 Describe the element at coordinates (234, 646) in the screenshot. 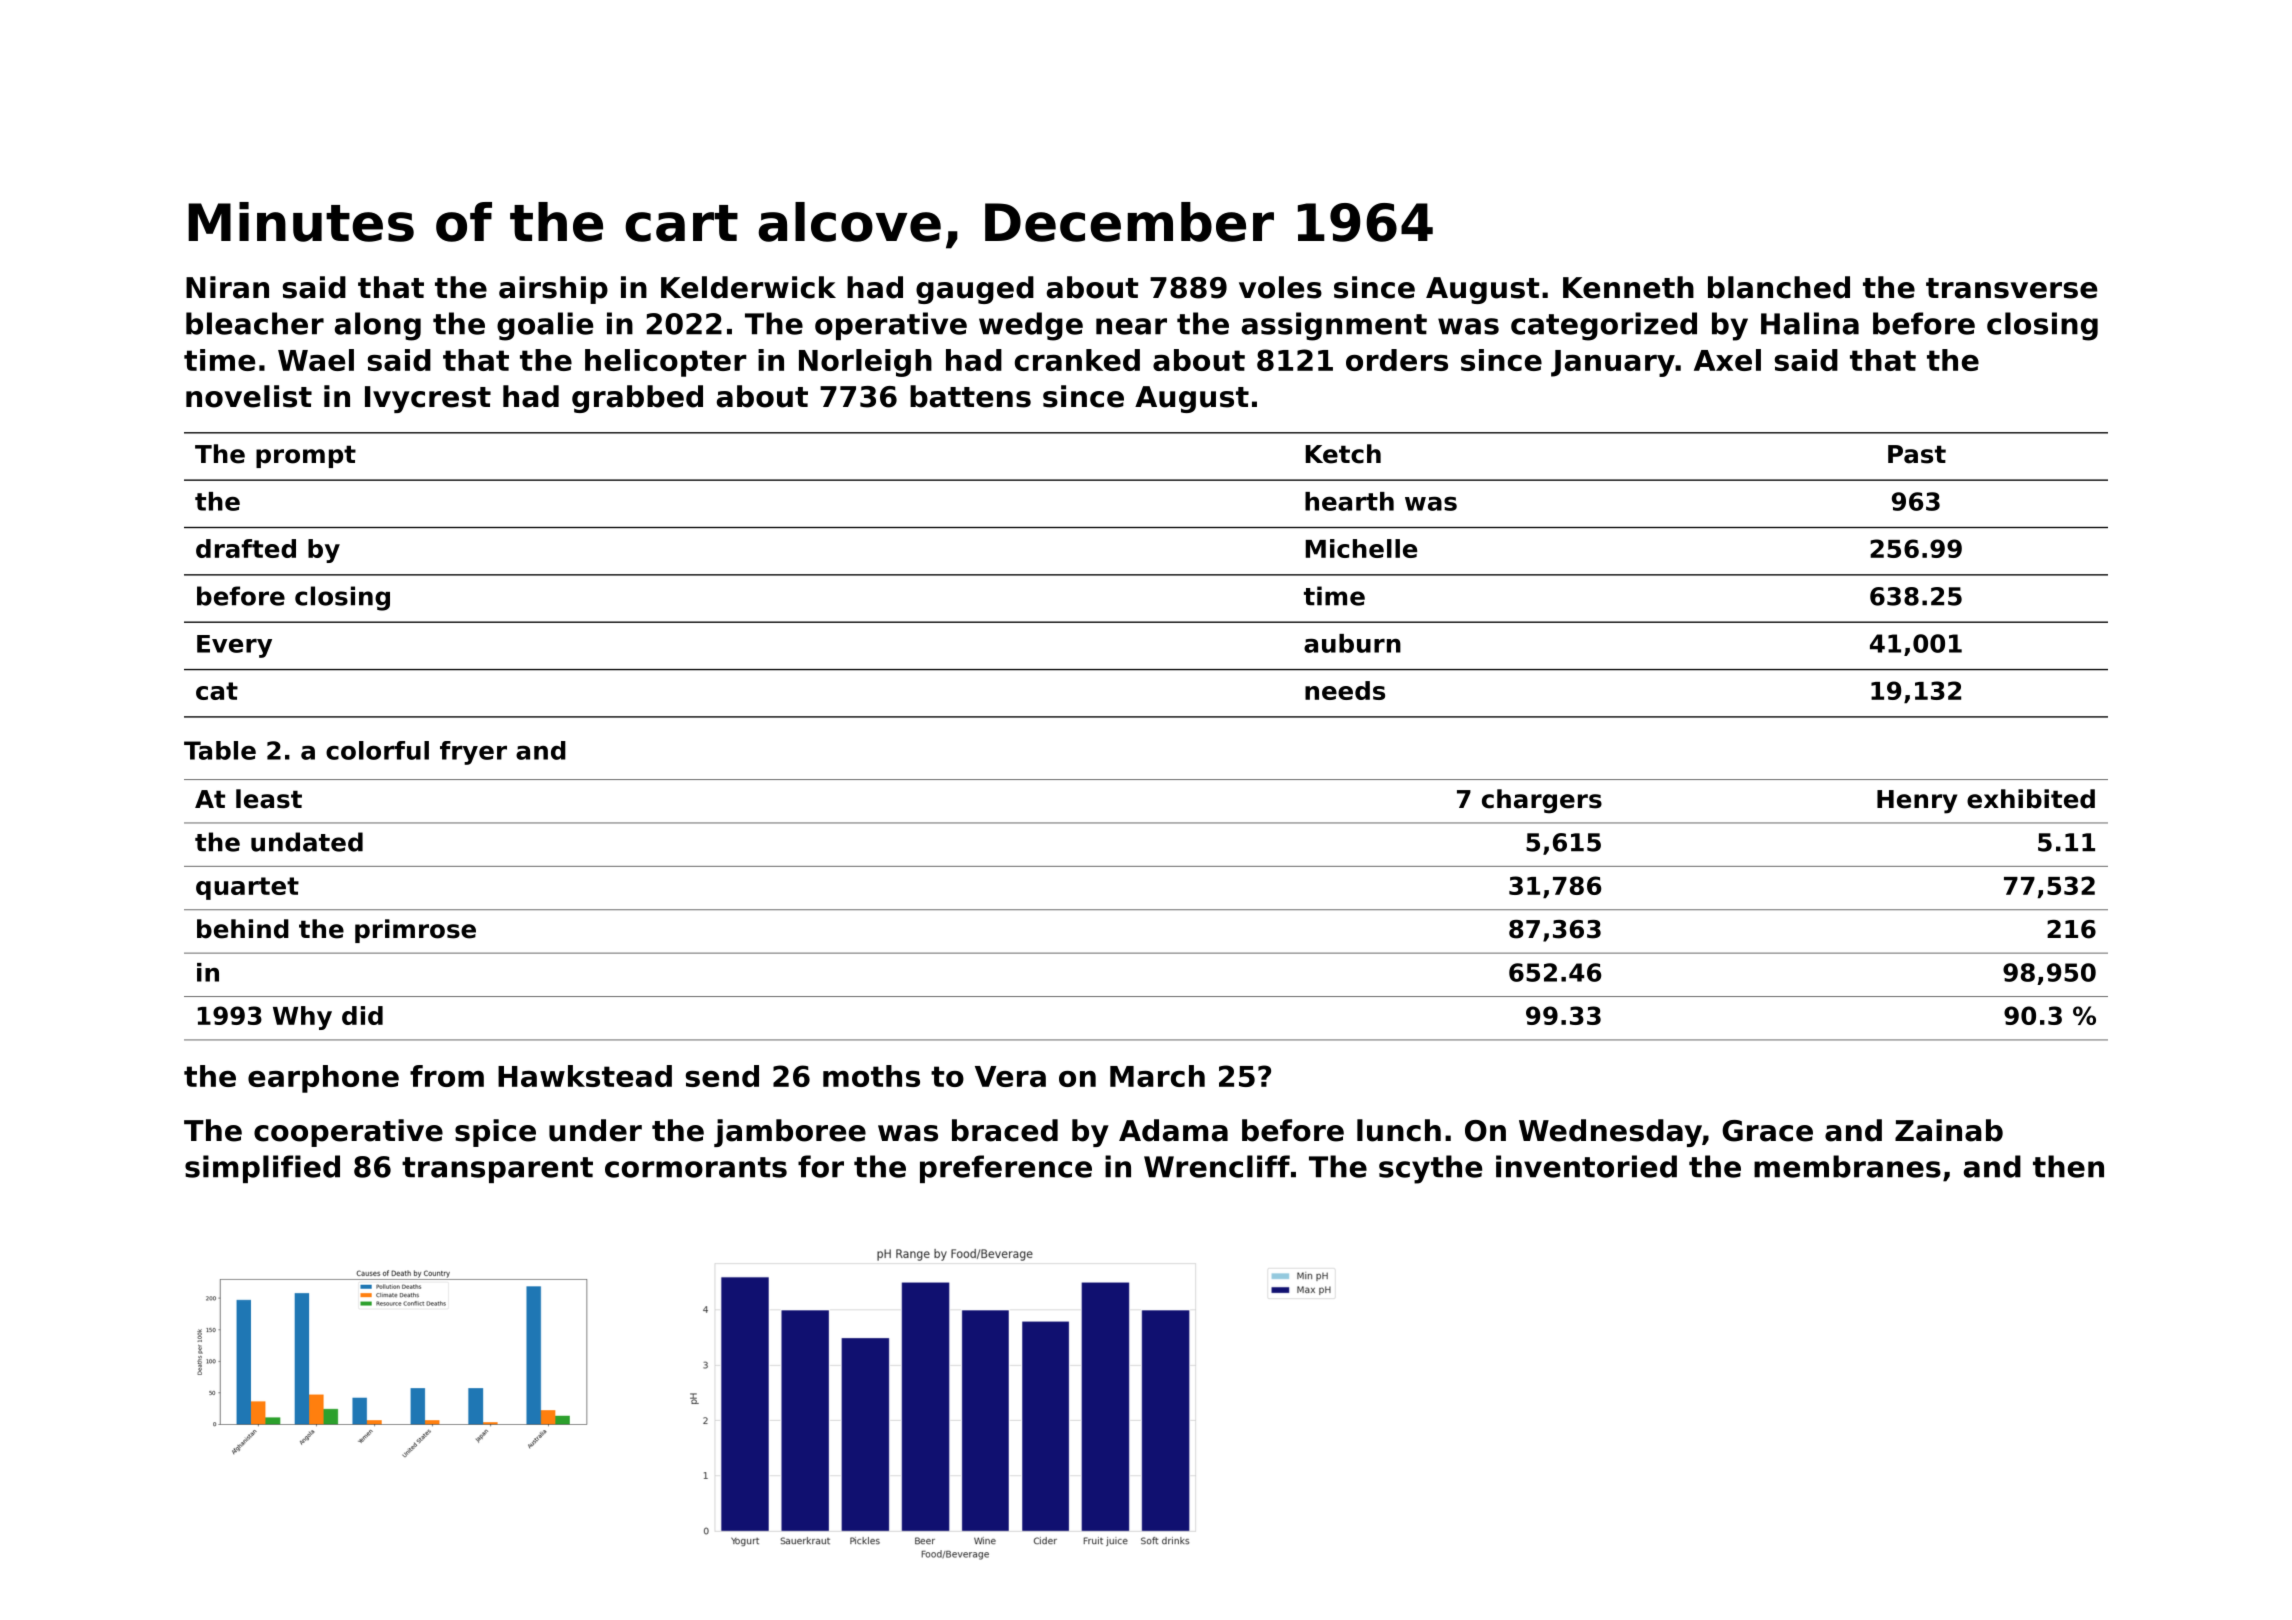

I see `Every` at that location.
